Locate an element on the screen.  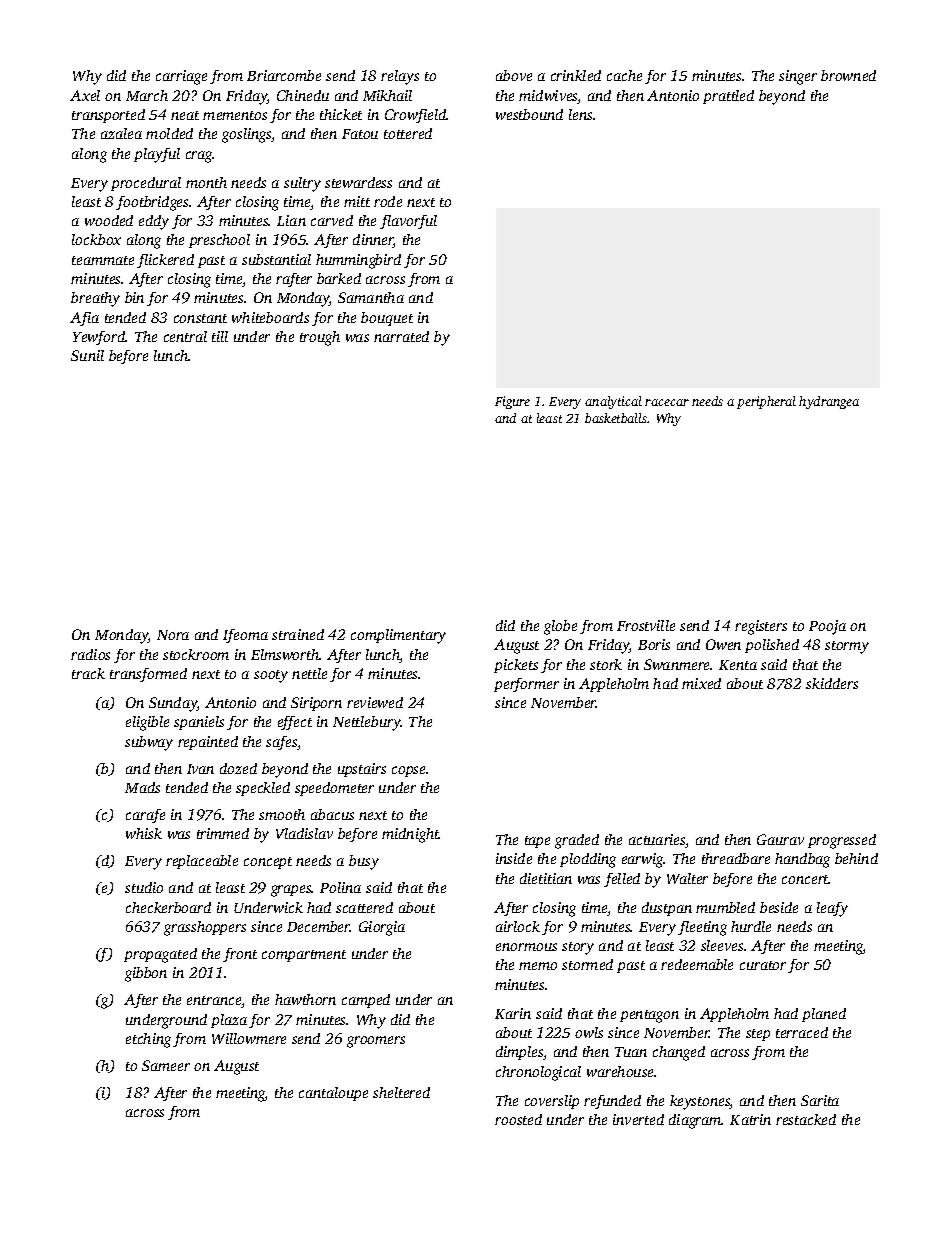
warehouse is located at coordinates (621, 1071).
